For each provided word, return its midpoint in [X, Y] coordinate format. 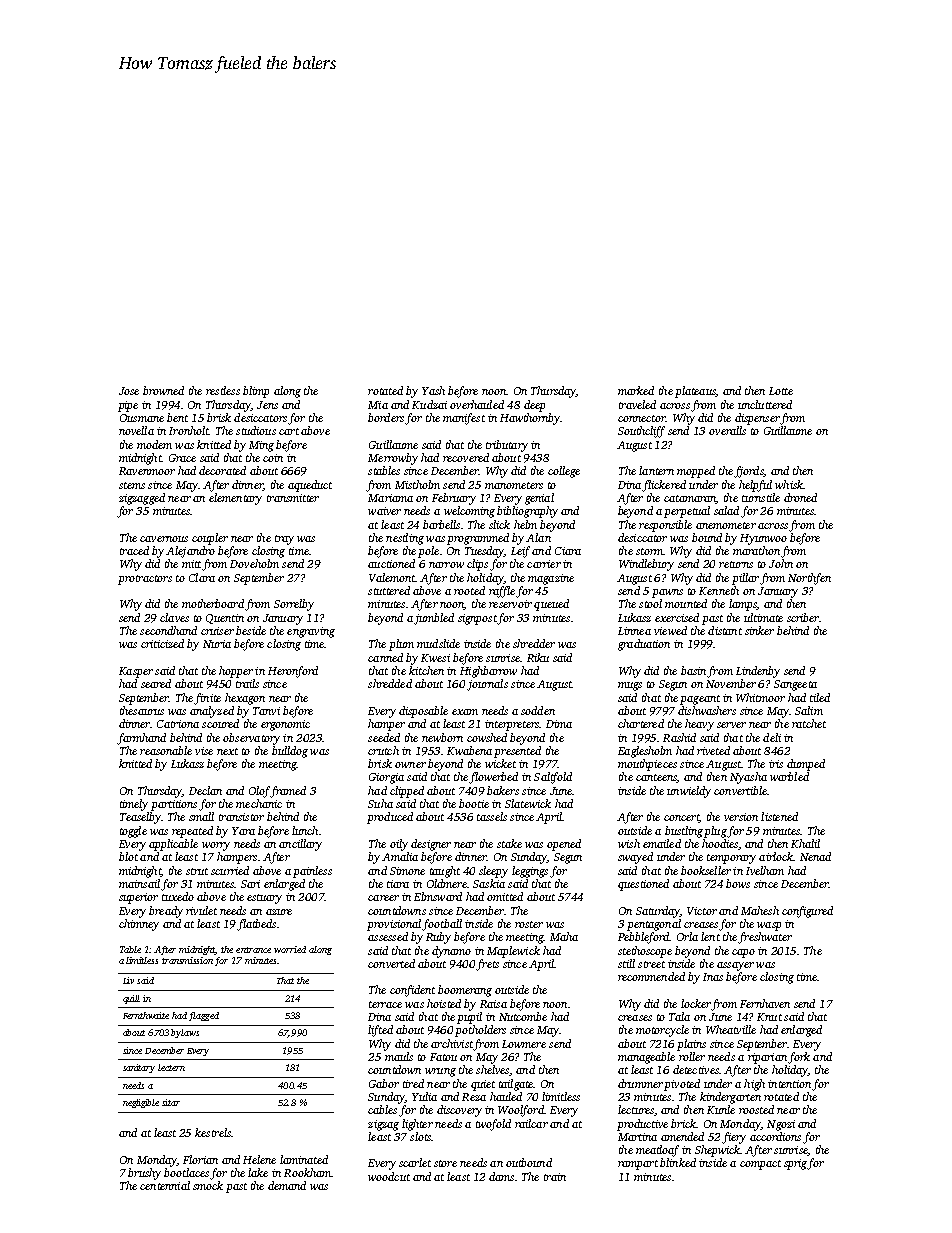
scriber [803, 617]
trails [247, 683]
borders [386, 417]
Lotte [781, 391]
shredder [534, 643]
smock [208, 1185]
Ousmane [142, 418]
